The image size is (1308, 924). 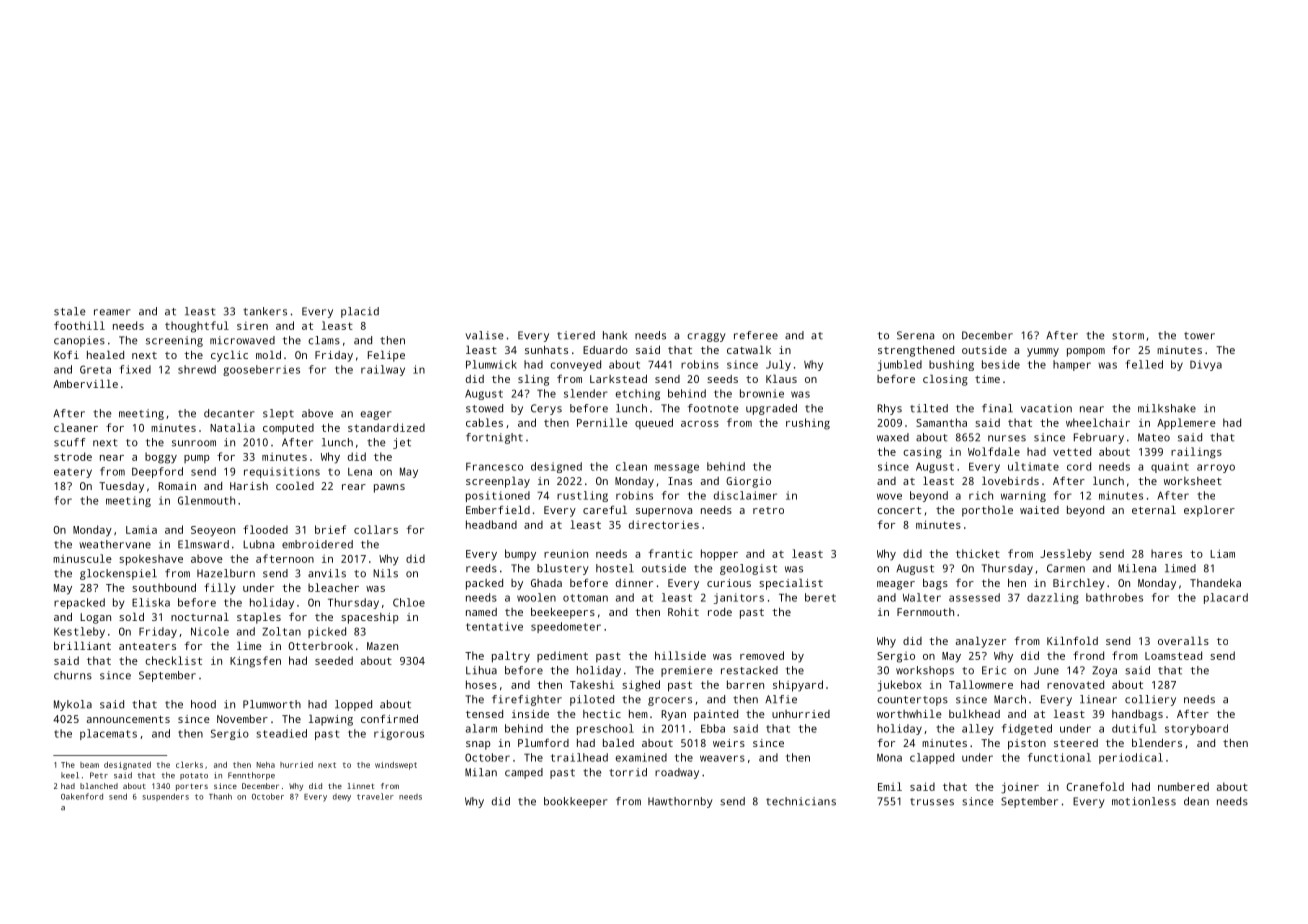 What do you see at coordinates (1144, 801) in the document?
I see `motionless` at bounding box center [1144, 801].
